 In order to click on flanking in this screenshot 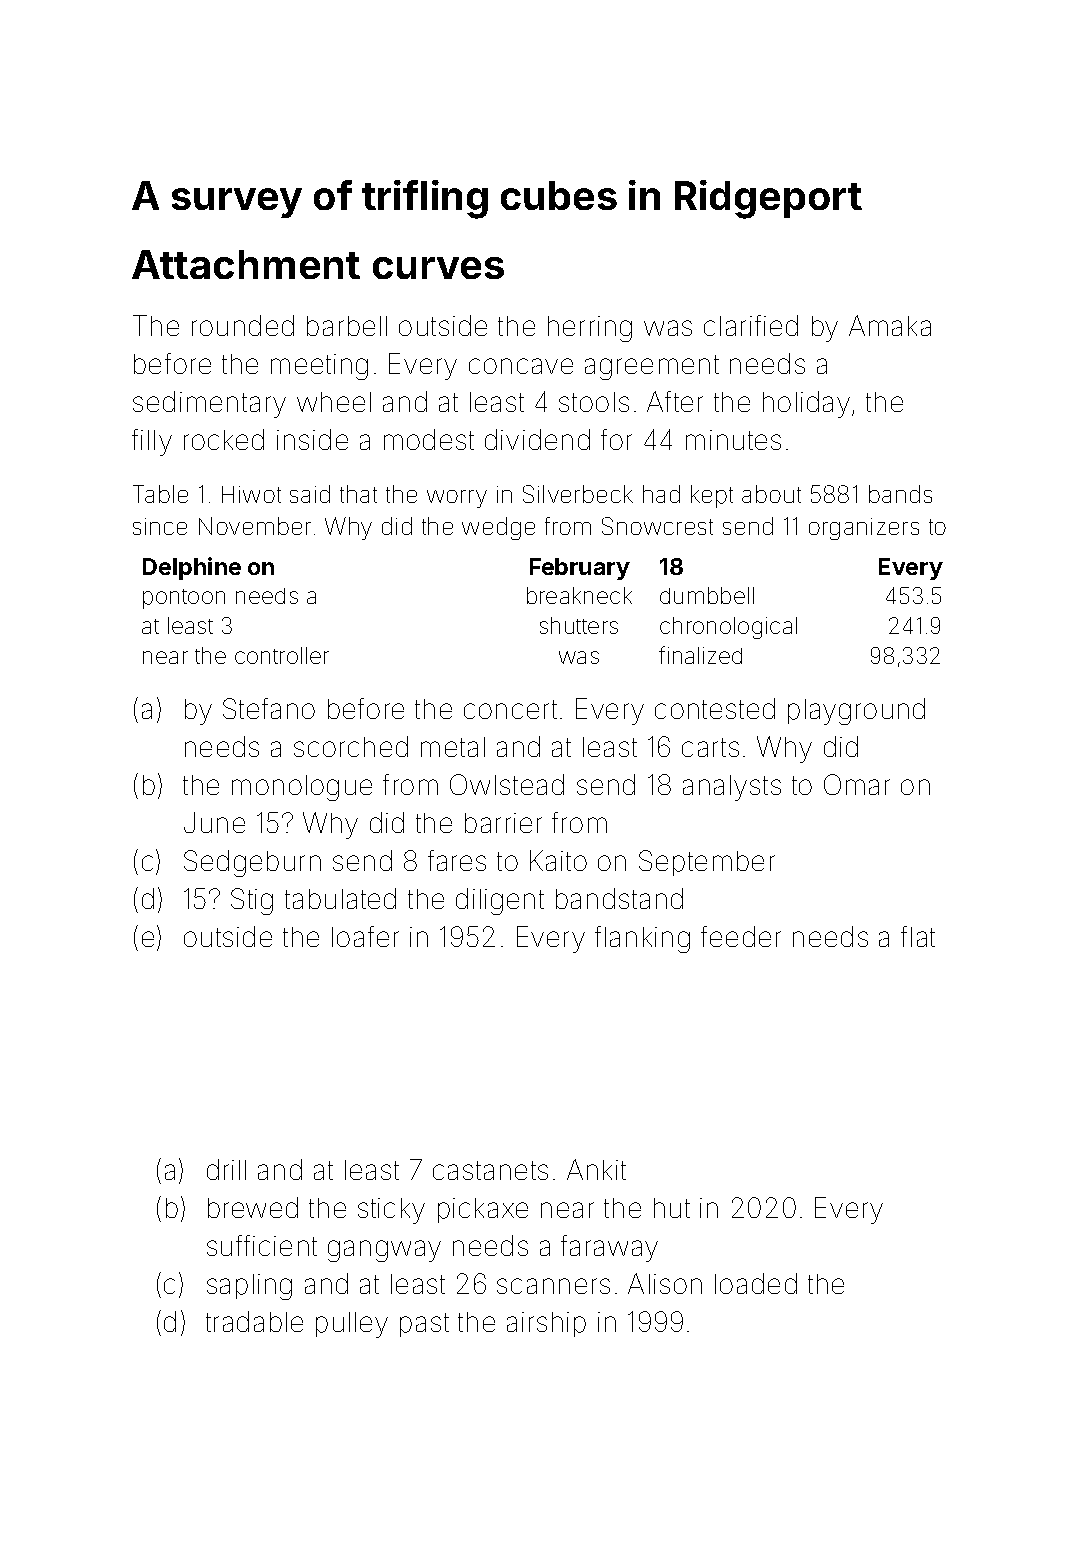, I will do `click(642, 939)`.
